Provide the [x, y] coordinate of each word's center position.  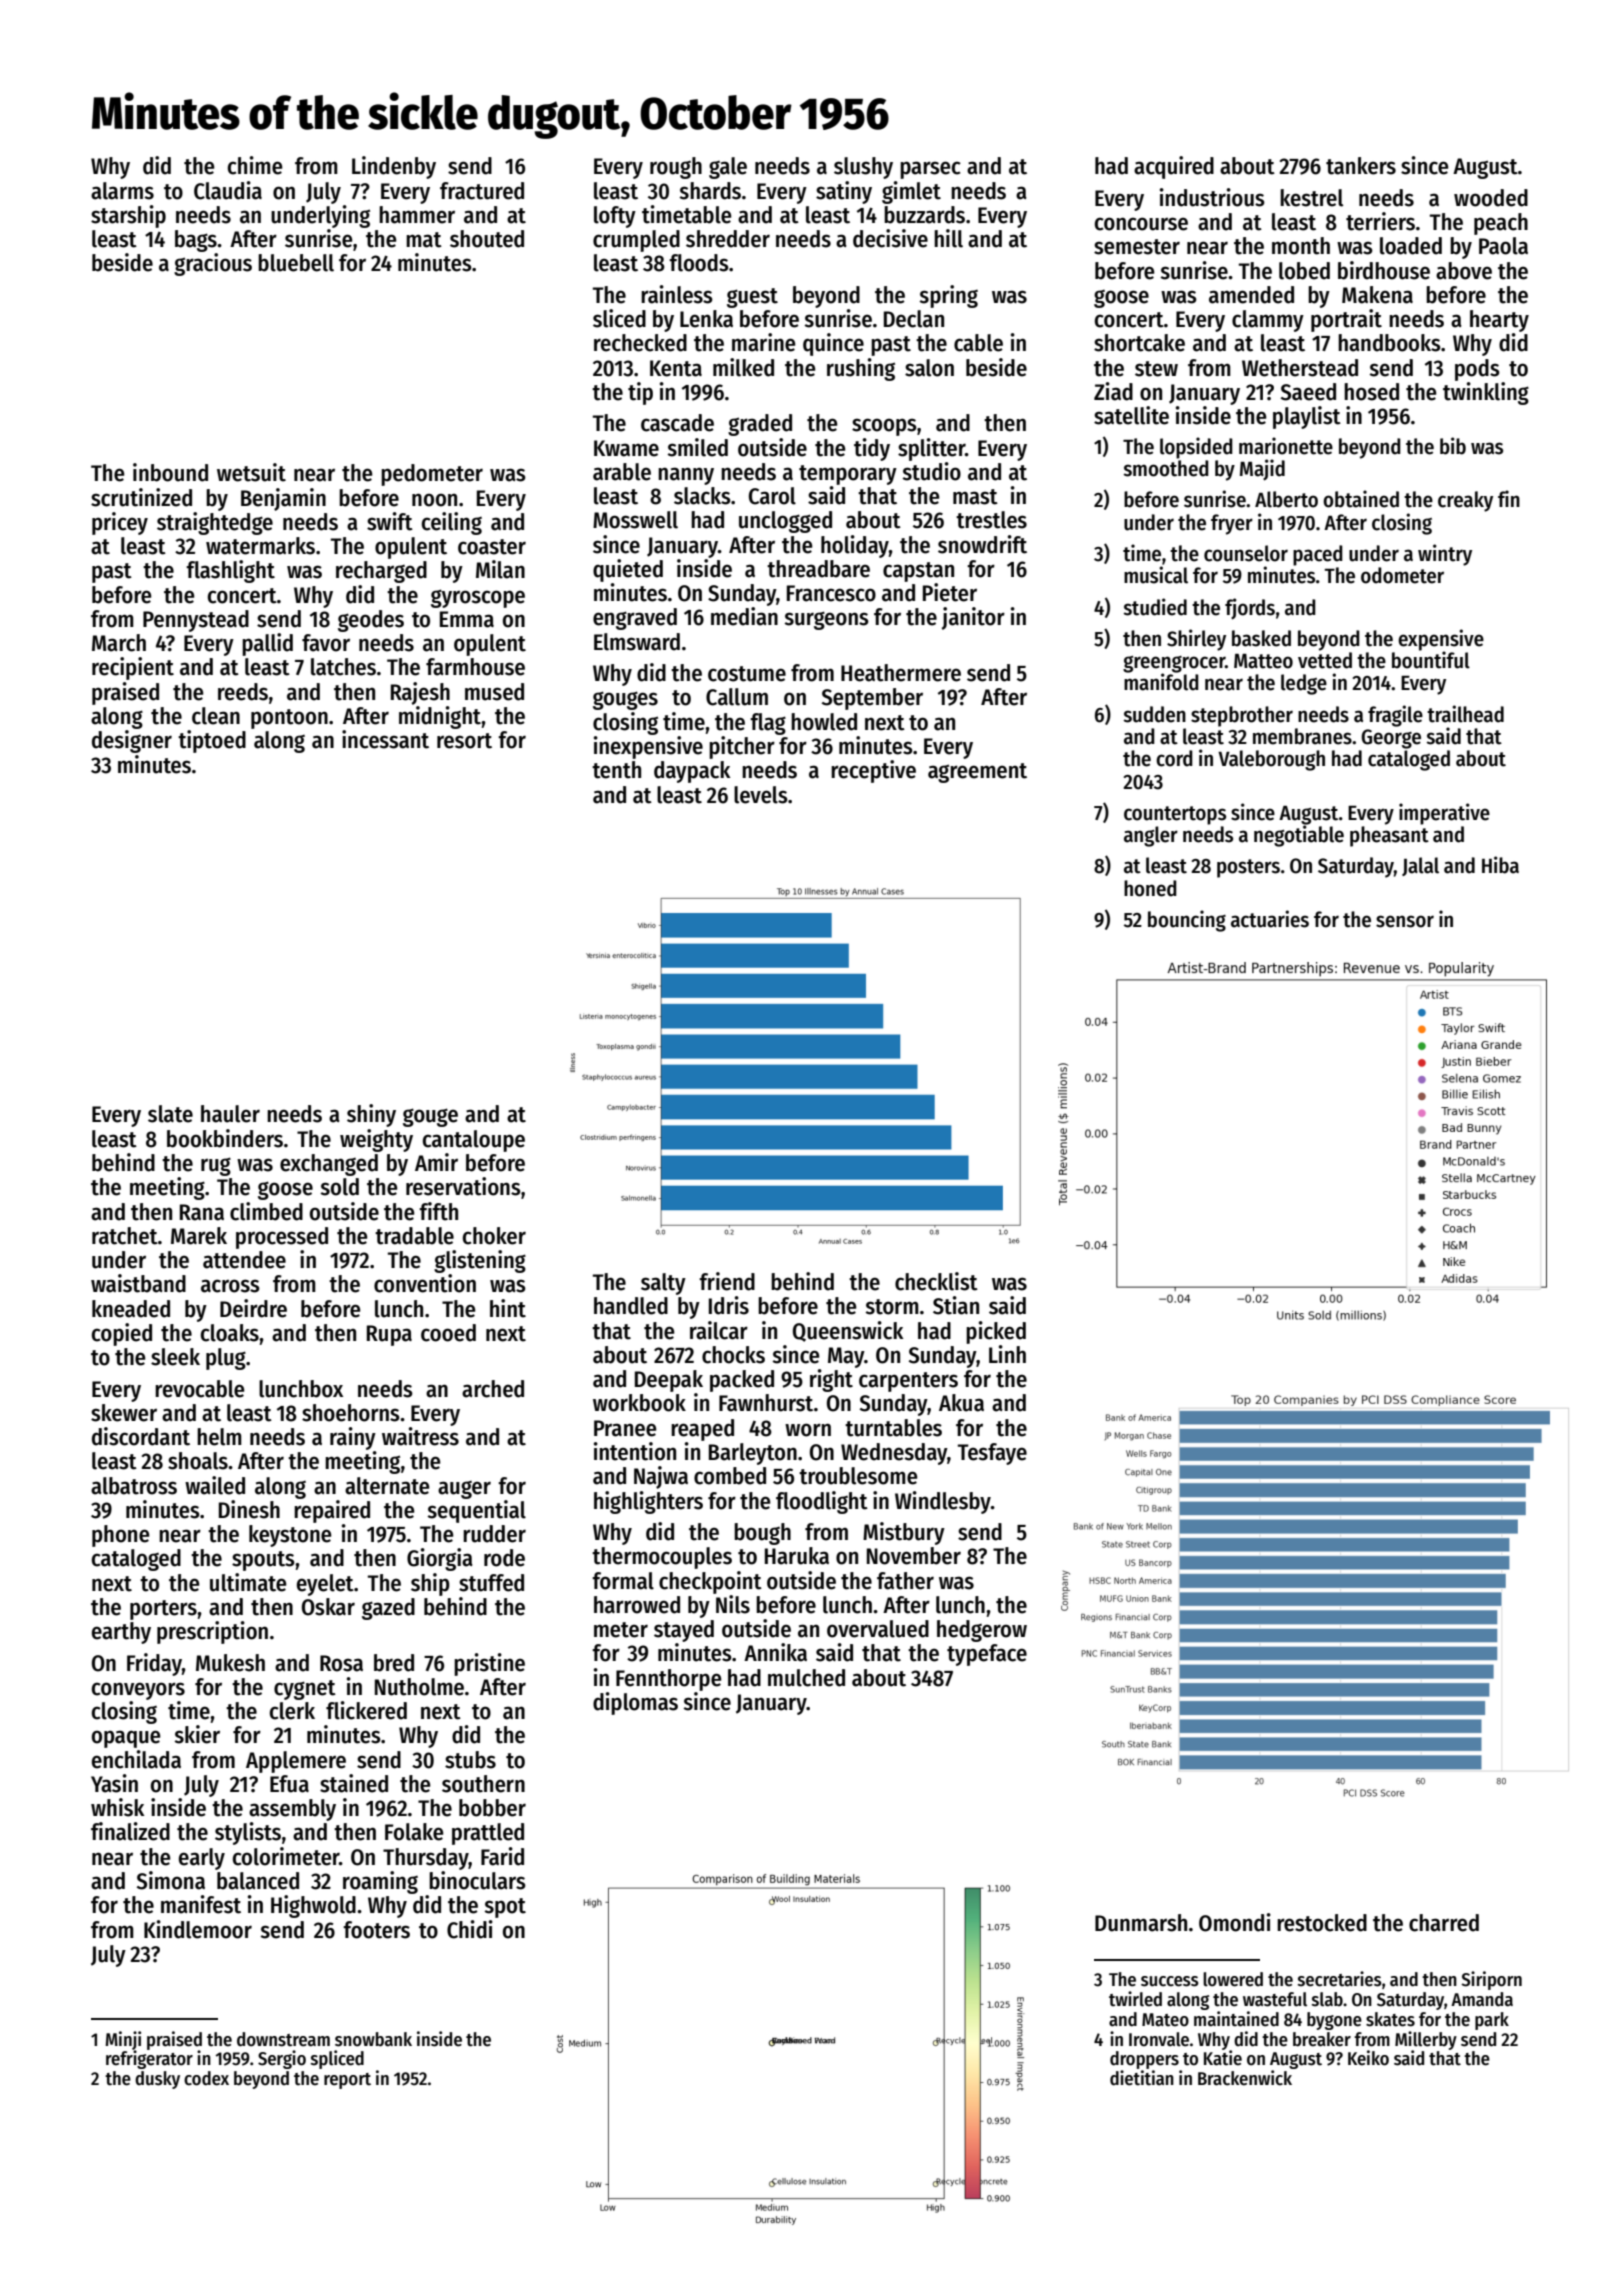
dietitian [1142, 2078]
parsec [930, 170]
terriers [1380, 221]
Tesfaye [992, 1454]
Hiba [1500, 865]
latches [343, 667]
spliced [337, 2059]
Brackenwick [1245, 2078]
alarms [122, 191]
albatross [134, 1486]
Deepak [669, 1381]
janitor [973, 618]
